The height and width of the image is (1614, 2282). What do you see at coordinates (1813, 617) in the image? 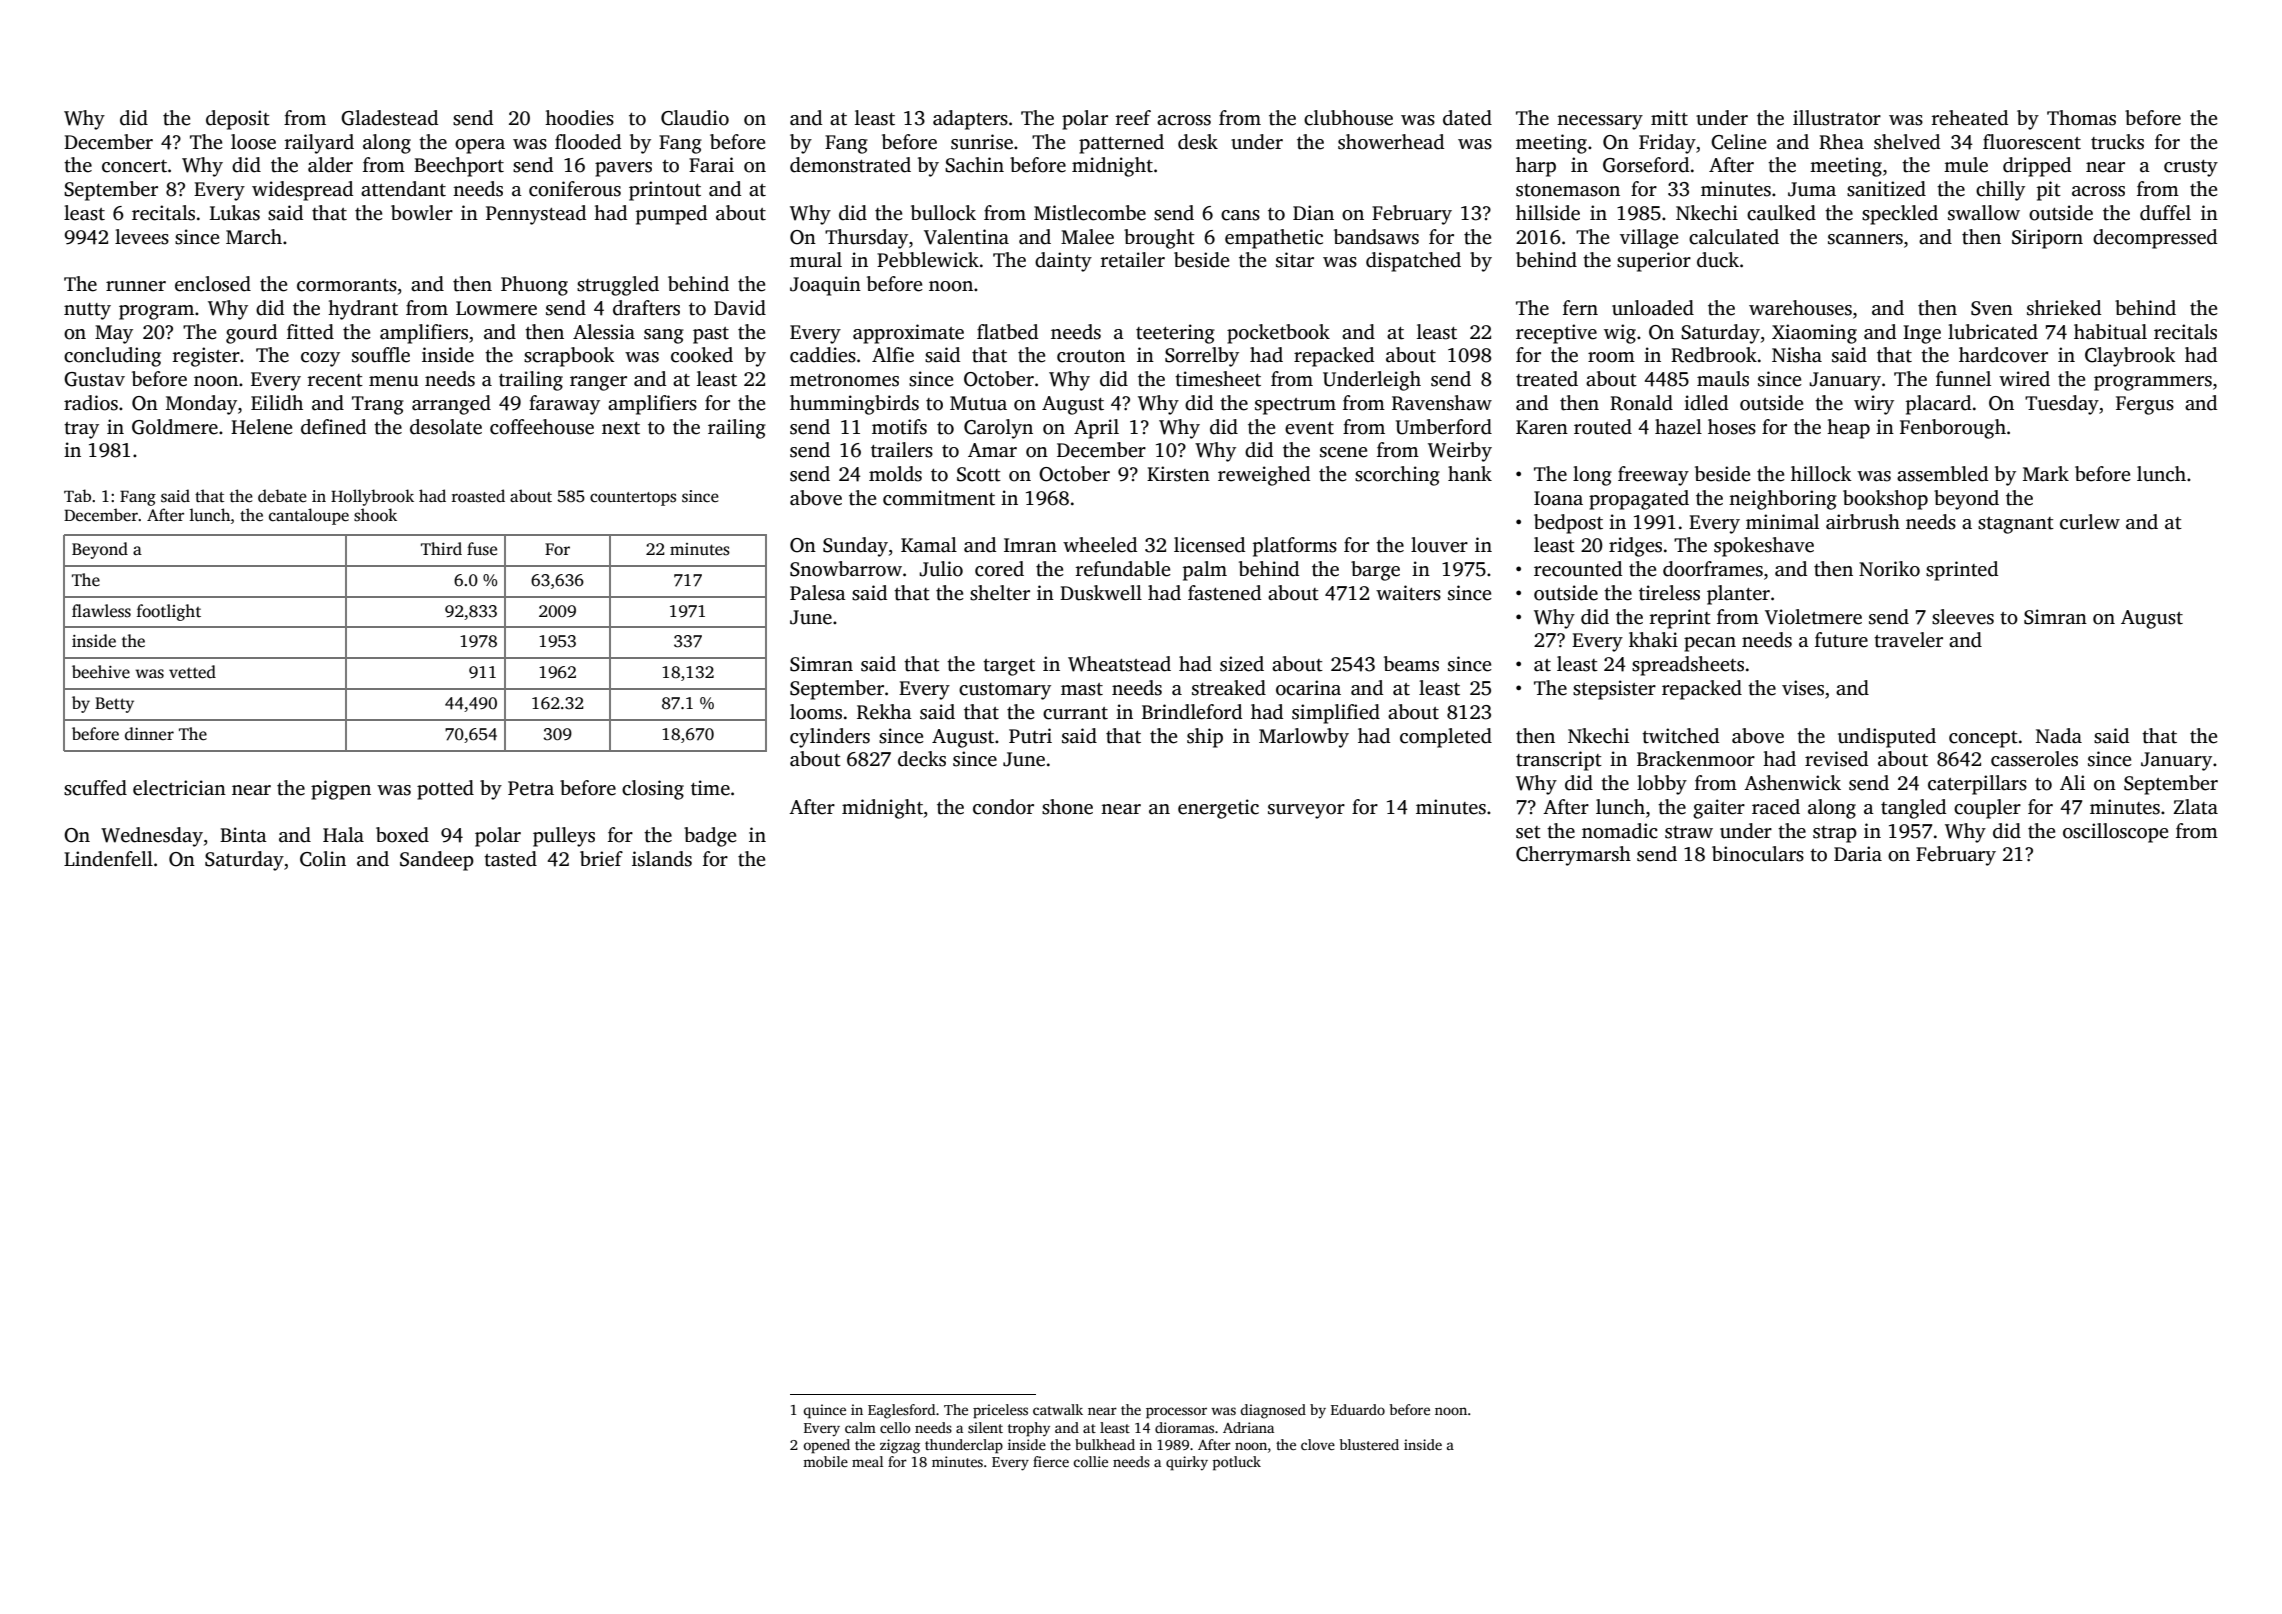
I see `Violetmere` at bounding box center [1813, 617].
